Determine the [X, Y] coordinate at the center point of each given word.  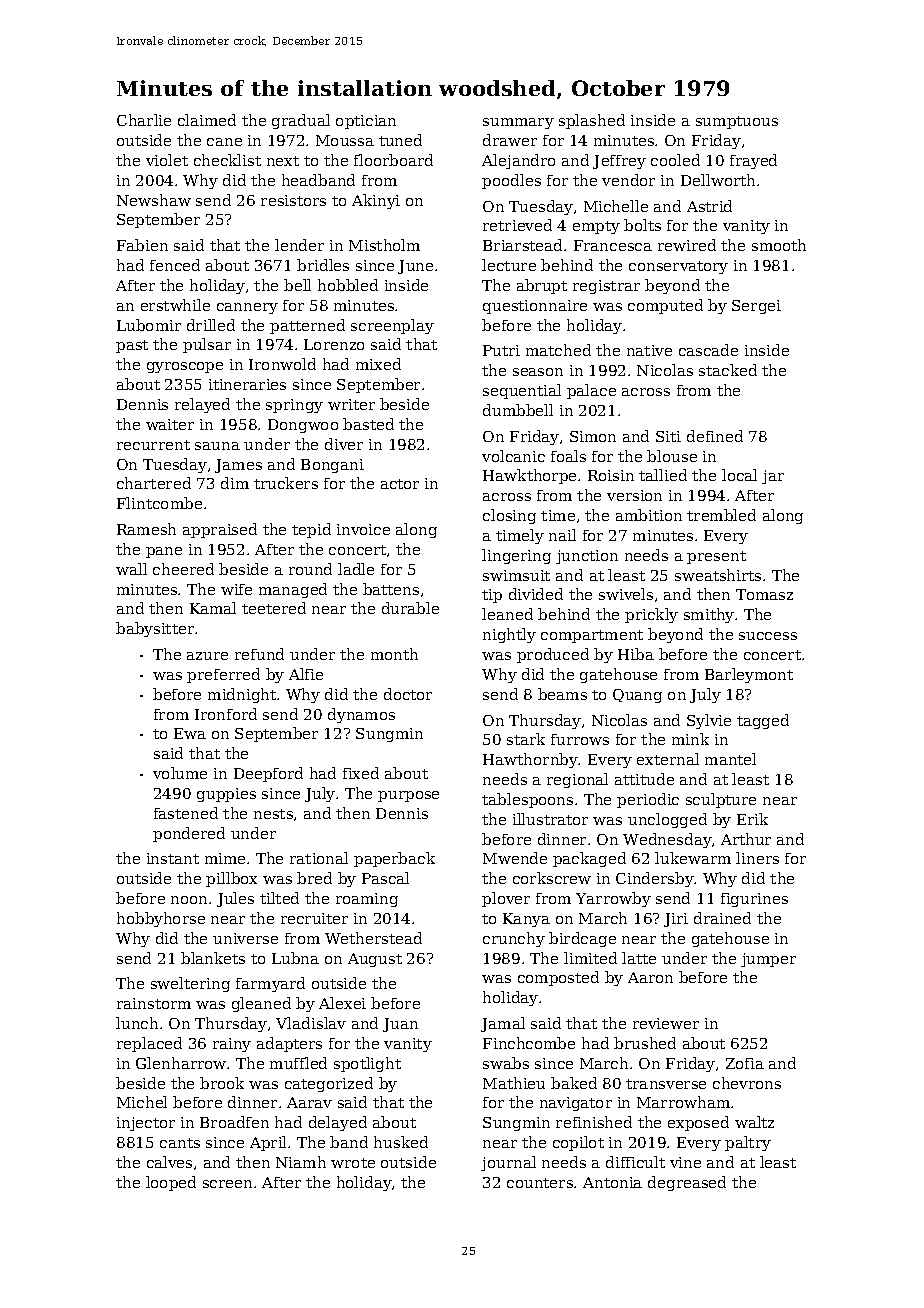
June [415, 267]
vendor [628, 180]
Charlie [144, 120]
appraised [220, 530]
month [394, 654]
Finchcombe [529, 1043]
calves [169, 1162]
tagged [763, 721]
